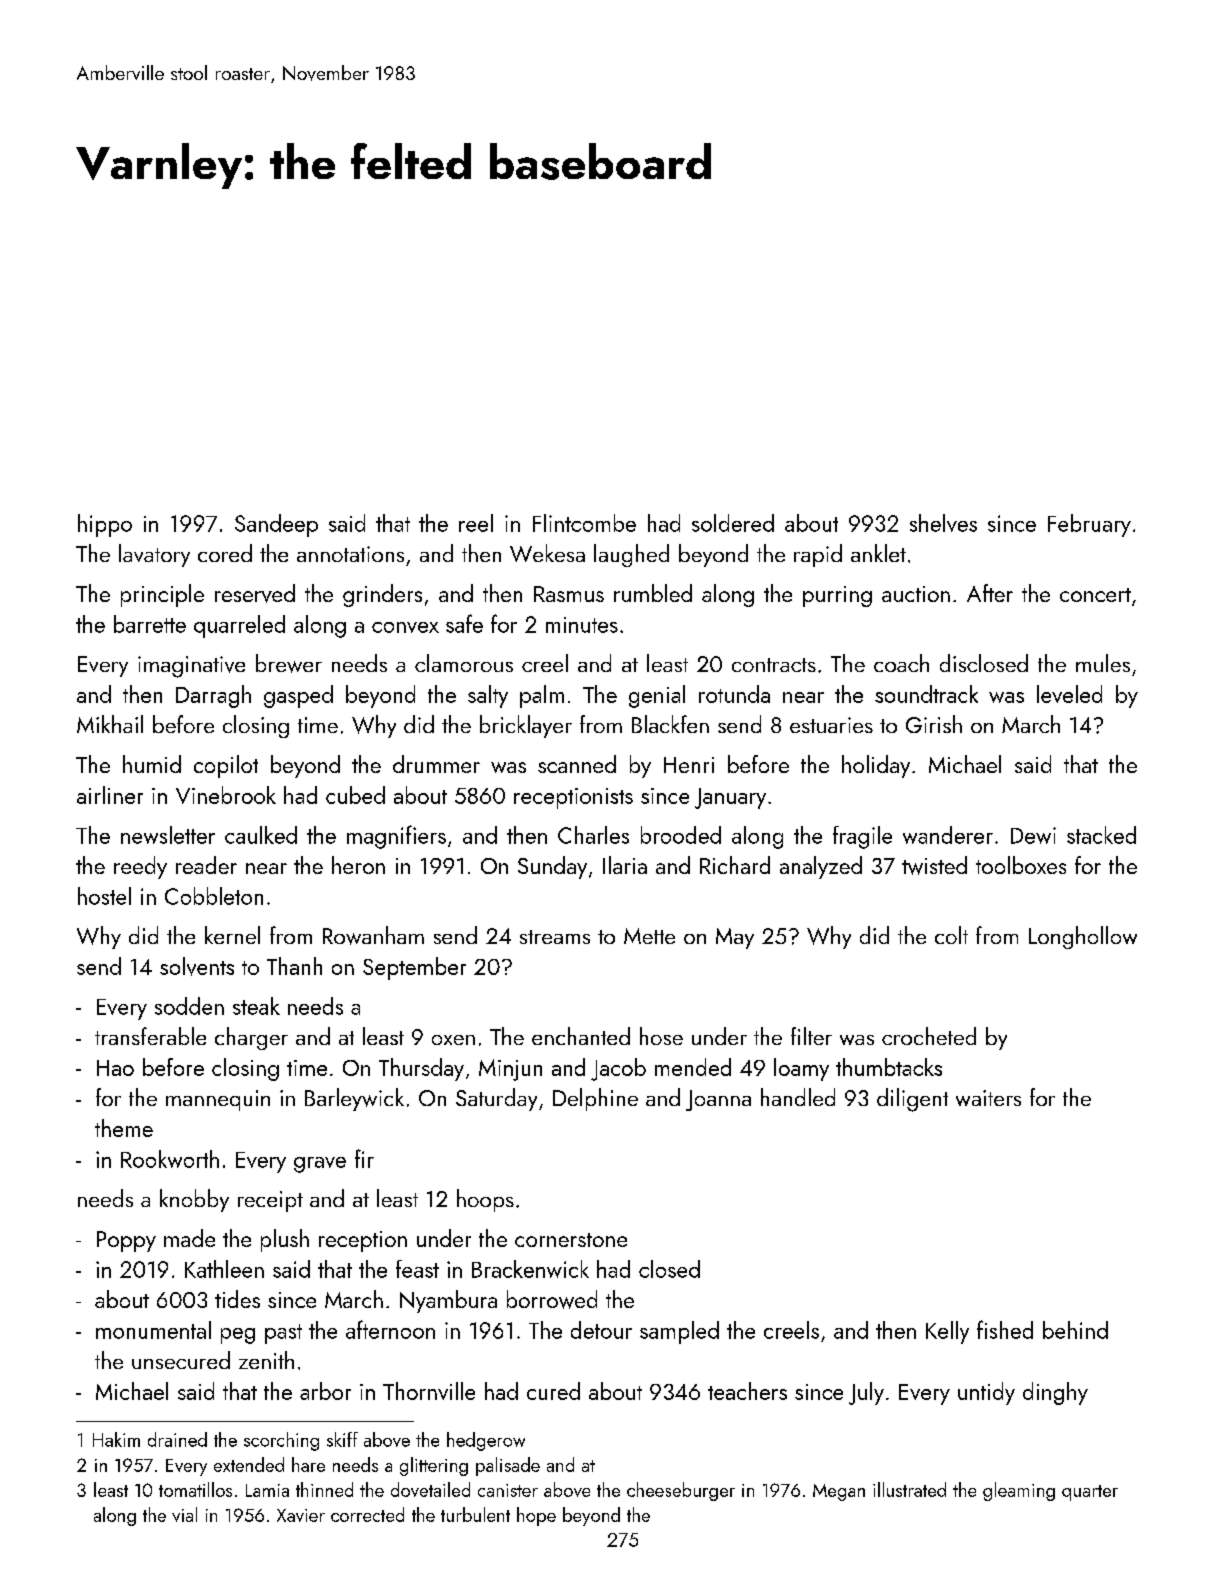 This image has height=1571, width=1214. I want to click on Megan, so click(839, 1492).
